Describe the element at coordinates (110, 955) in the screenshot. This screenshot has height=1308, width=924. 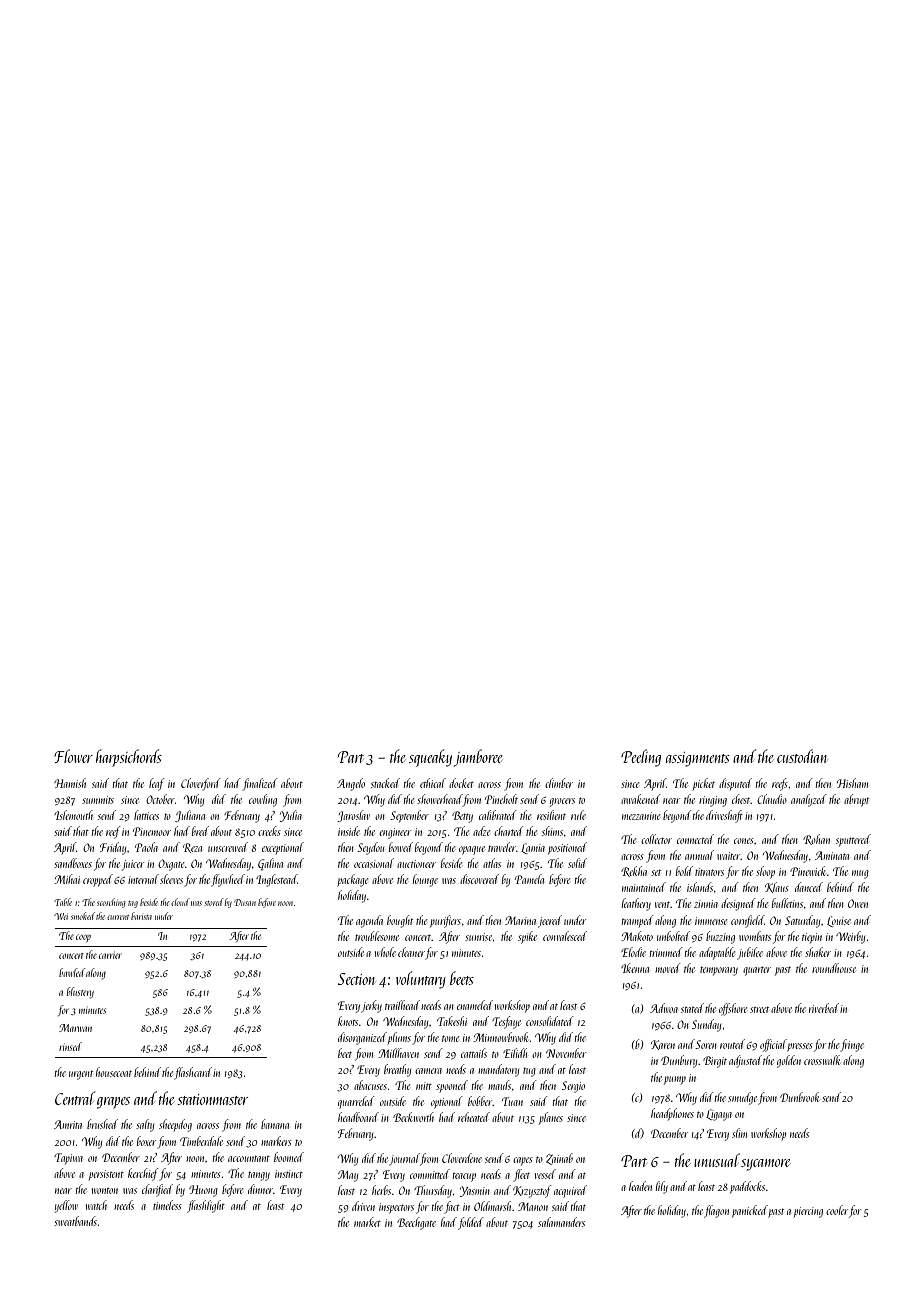
I see `carrier` at that location.
